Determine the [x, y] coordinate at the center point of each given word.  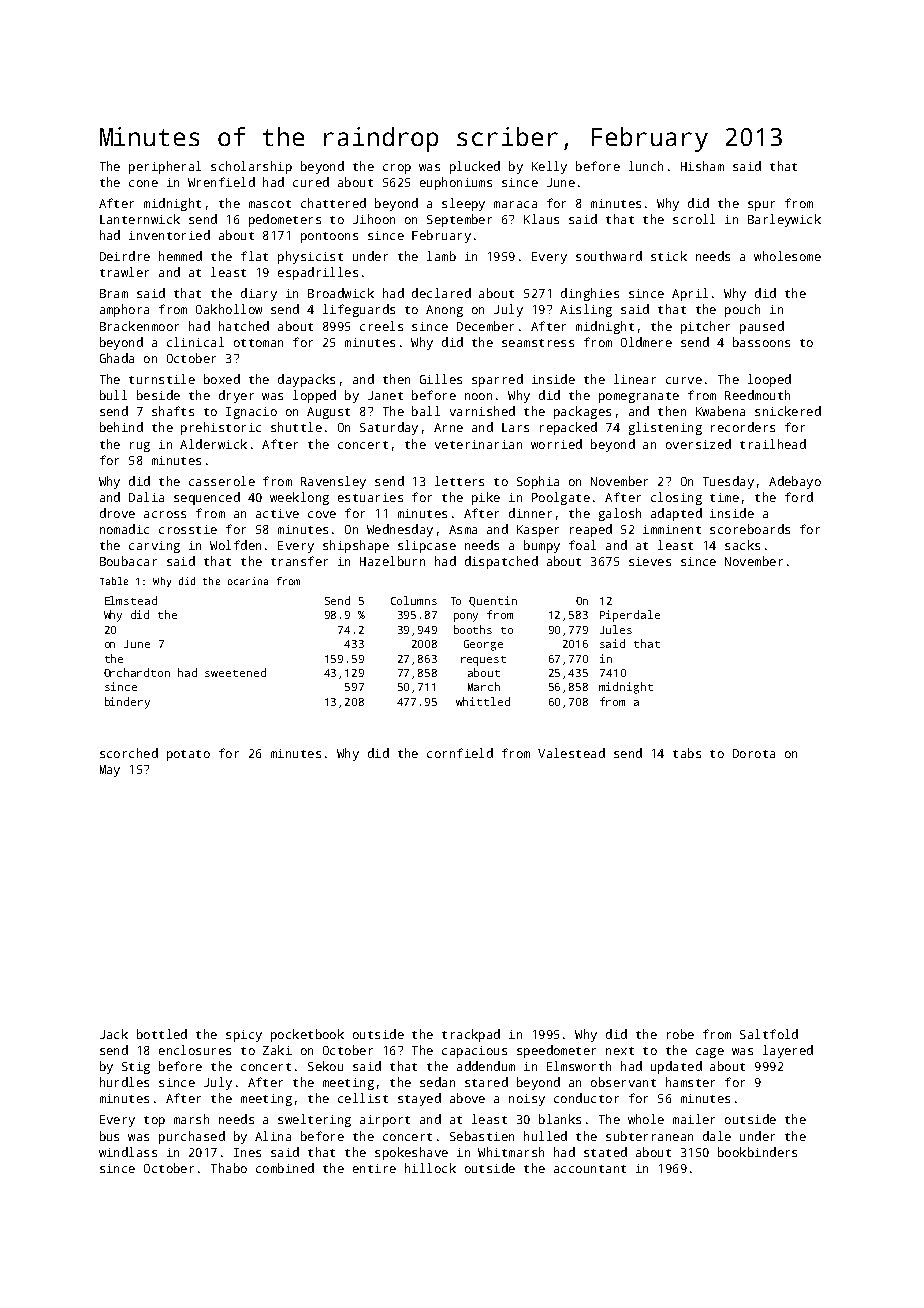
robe [680, 1034]
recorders [743, 427]
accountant [590, 1169]
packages [582, 412]
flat [254, 256]
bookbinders [757, 1152]
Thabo [229, 1168]
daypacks [306, 380]
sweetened [235, 672]
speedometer [556, 1051]
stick [669, 256]
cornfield [460, 753]
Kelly [549, 167]
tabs [687, 753]
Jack [114, 1034]
